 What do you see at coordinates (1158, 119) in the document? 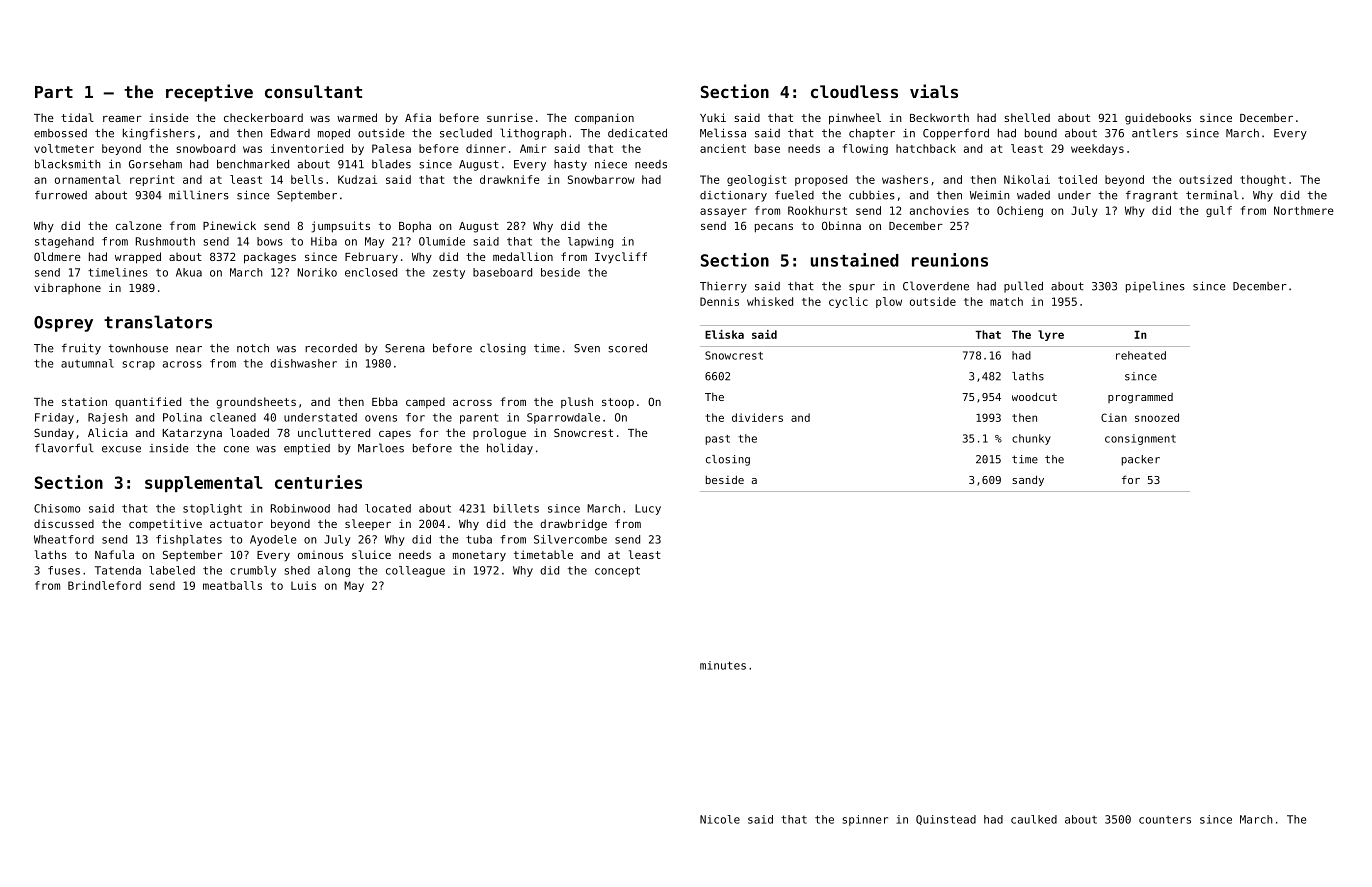
I see `guidebooks` at bounding box center [1158, 119].
